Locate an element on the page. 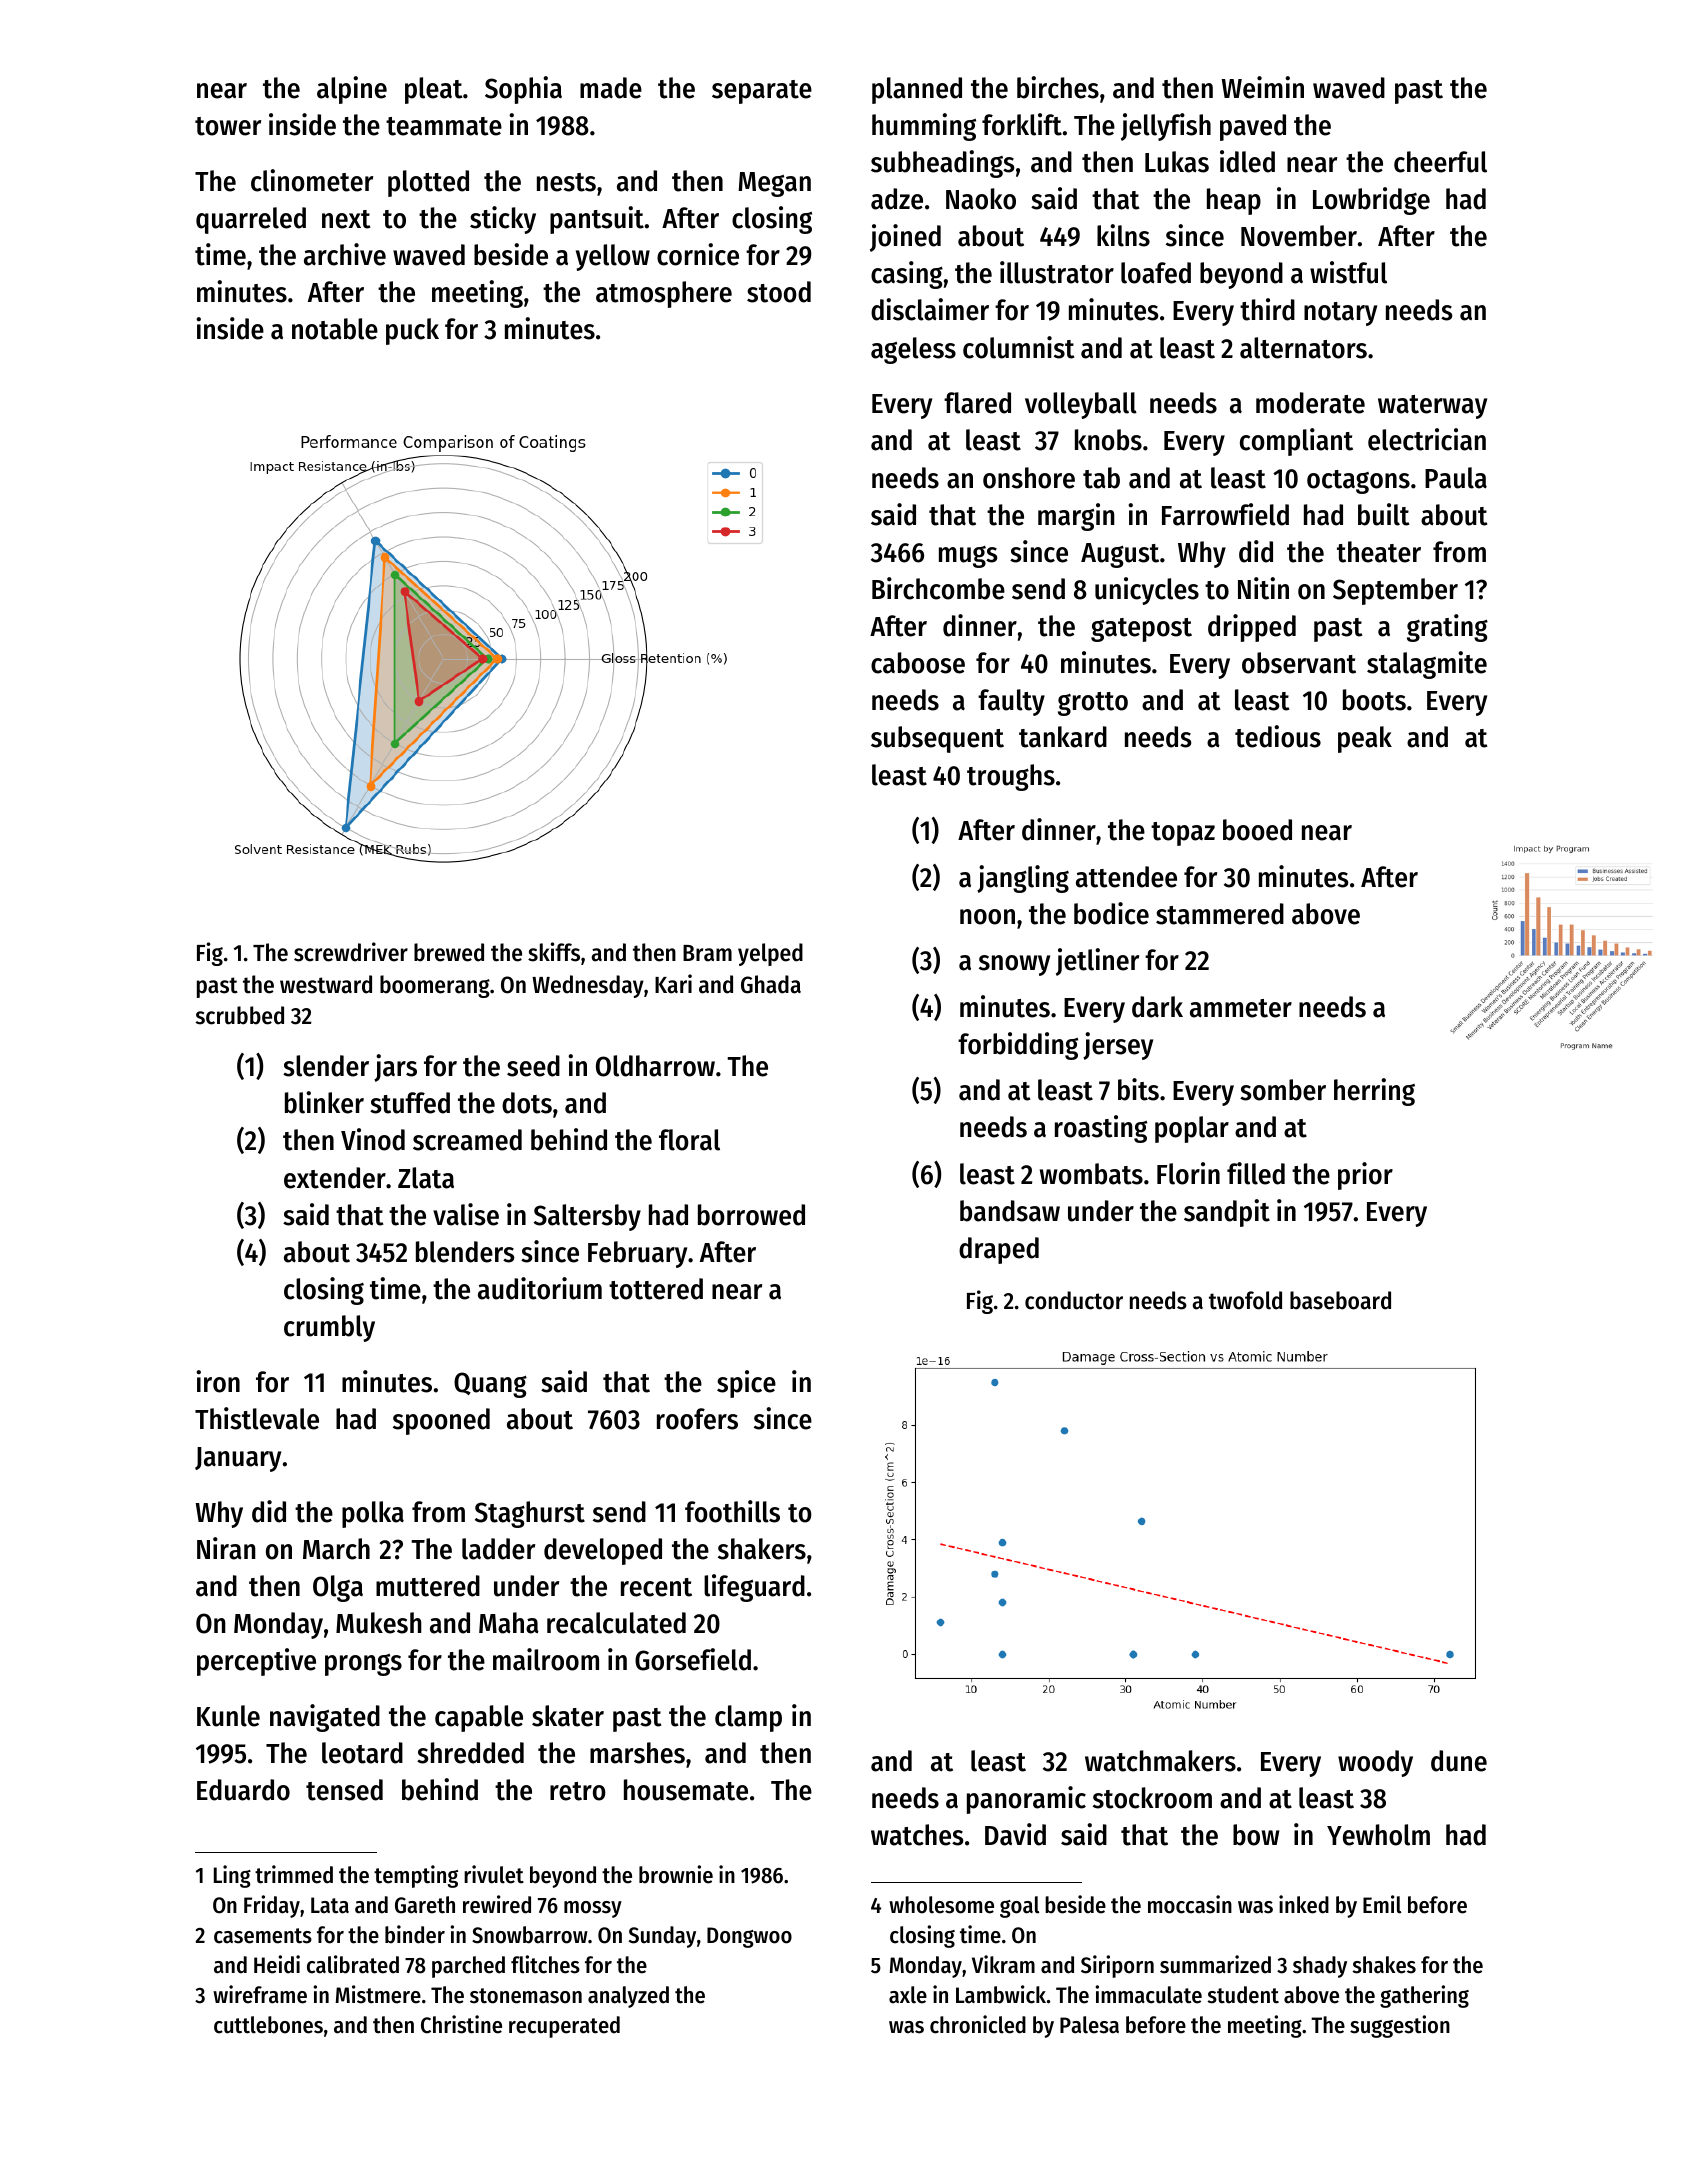 This image has width=1683, height=2178. Heidi is located at coordinates (277, 1964).
